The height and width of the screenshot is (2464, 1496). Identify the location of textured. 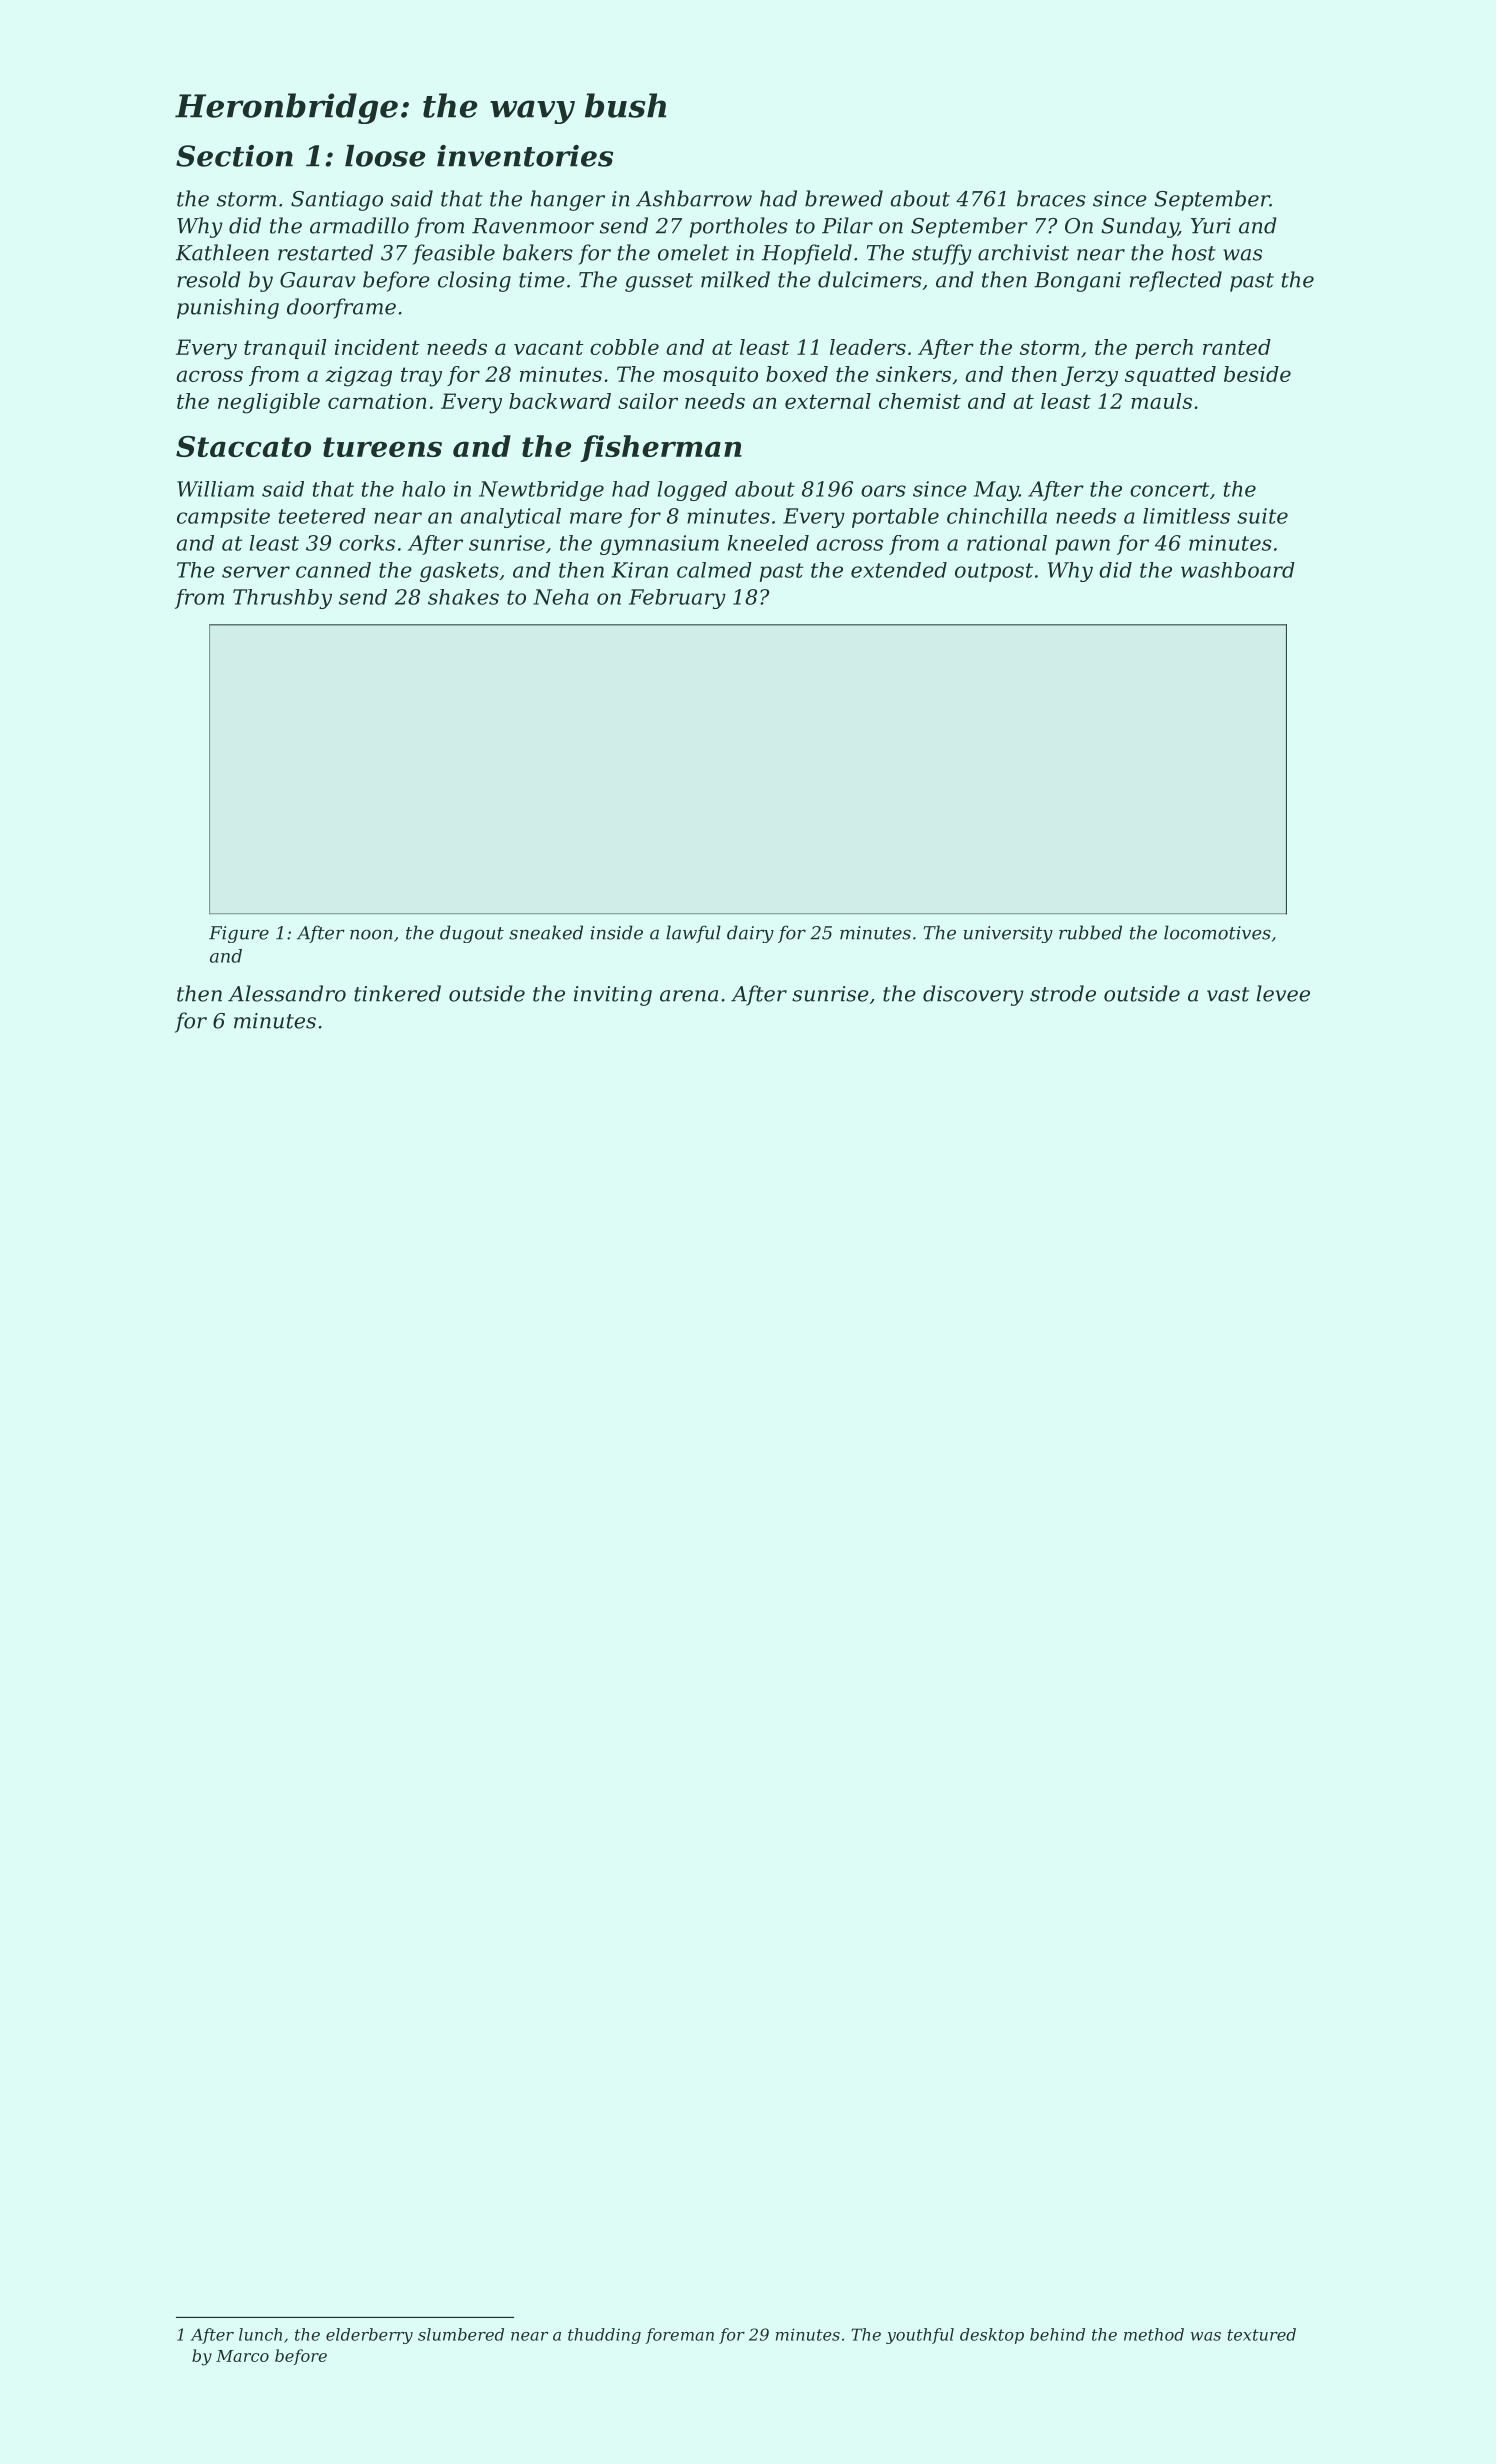
(1262, 2334).
